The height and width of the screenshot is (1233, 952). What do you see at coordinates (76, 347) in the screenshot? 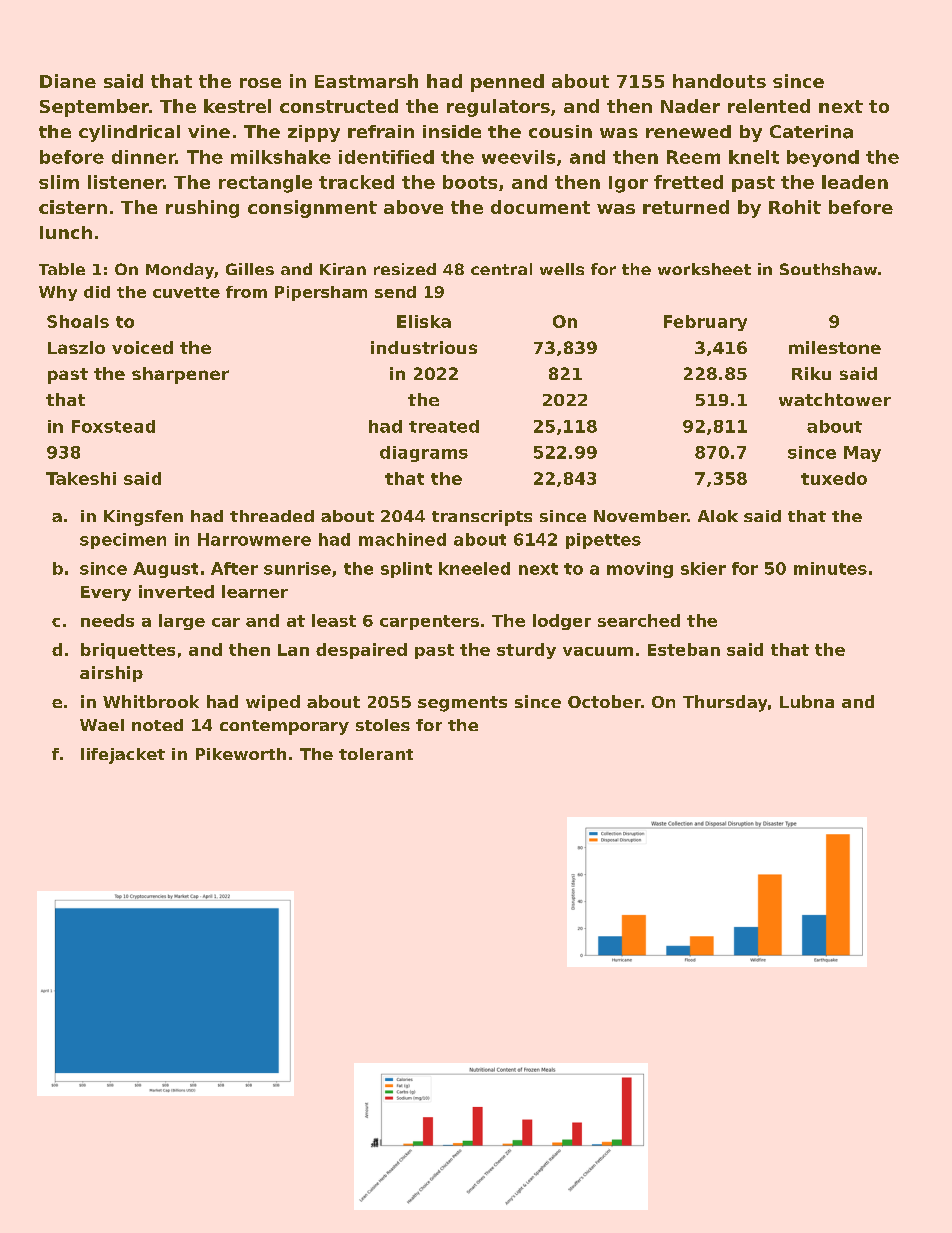
I see `Laszlo` at bounding box center [76, 347].
